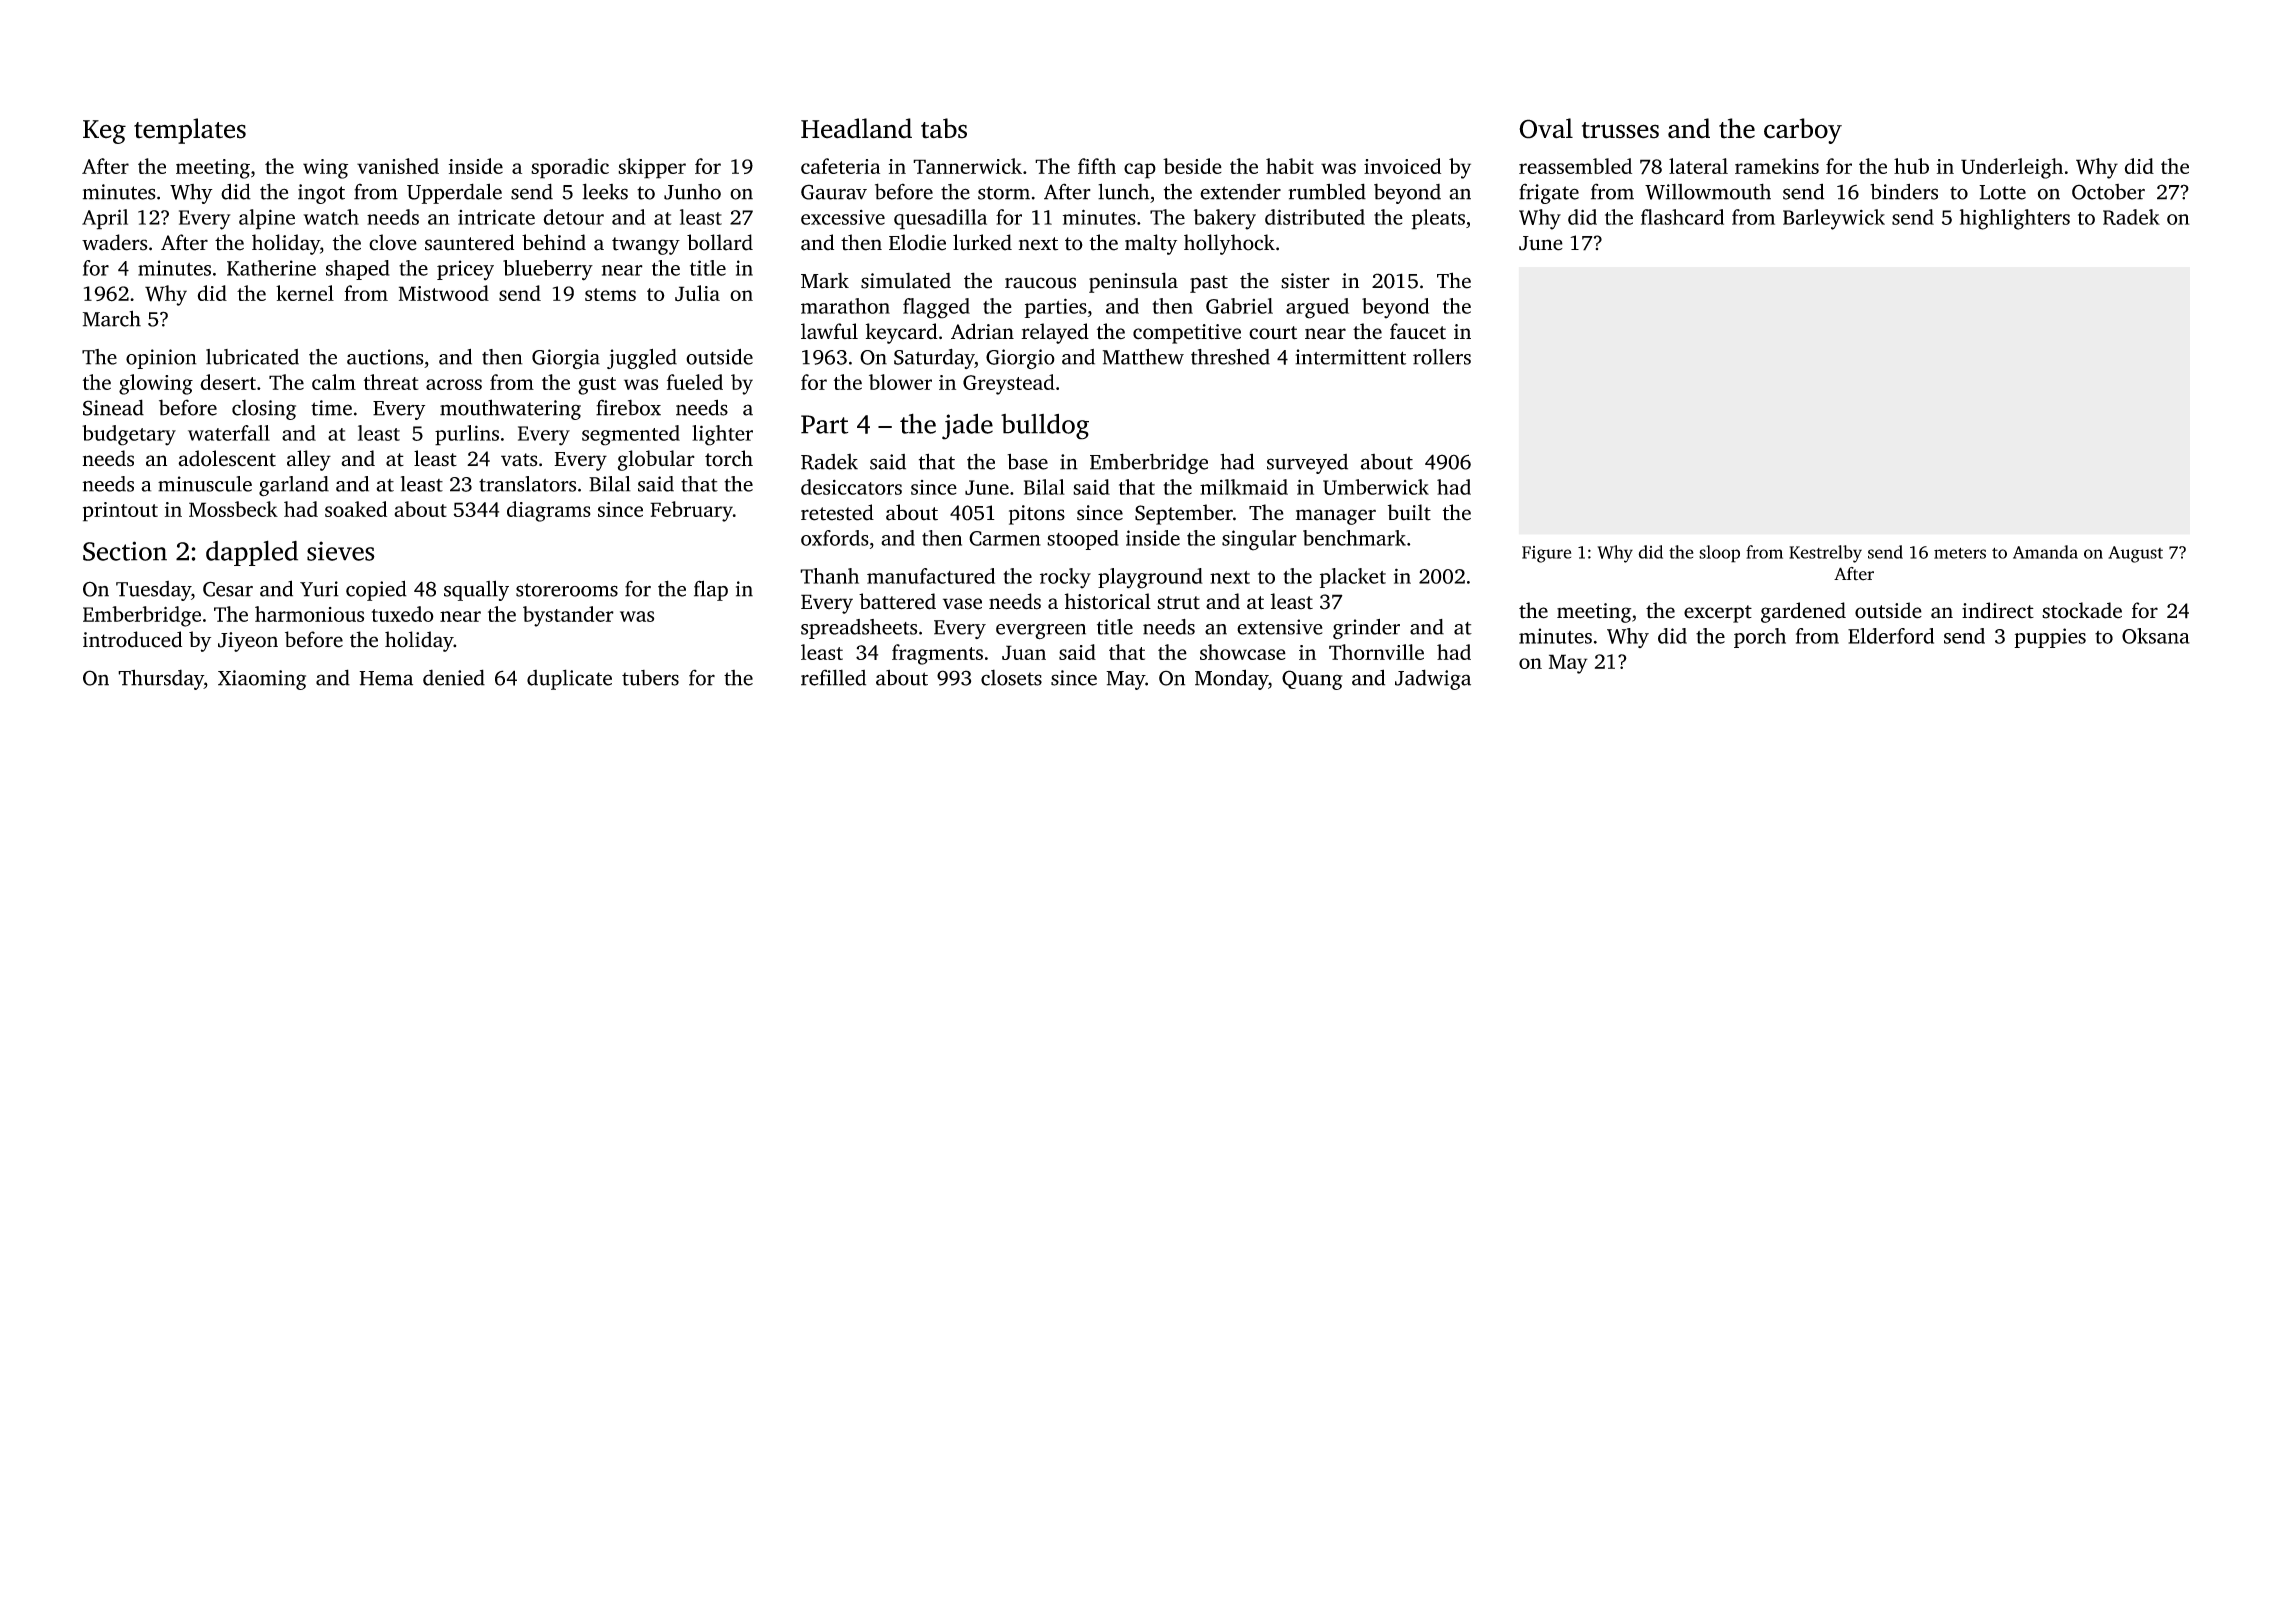 The image size is (2272, 1607). I want to click on Amanda, so click(2045, 552).
